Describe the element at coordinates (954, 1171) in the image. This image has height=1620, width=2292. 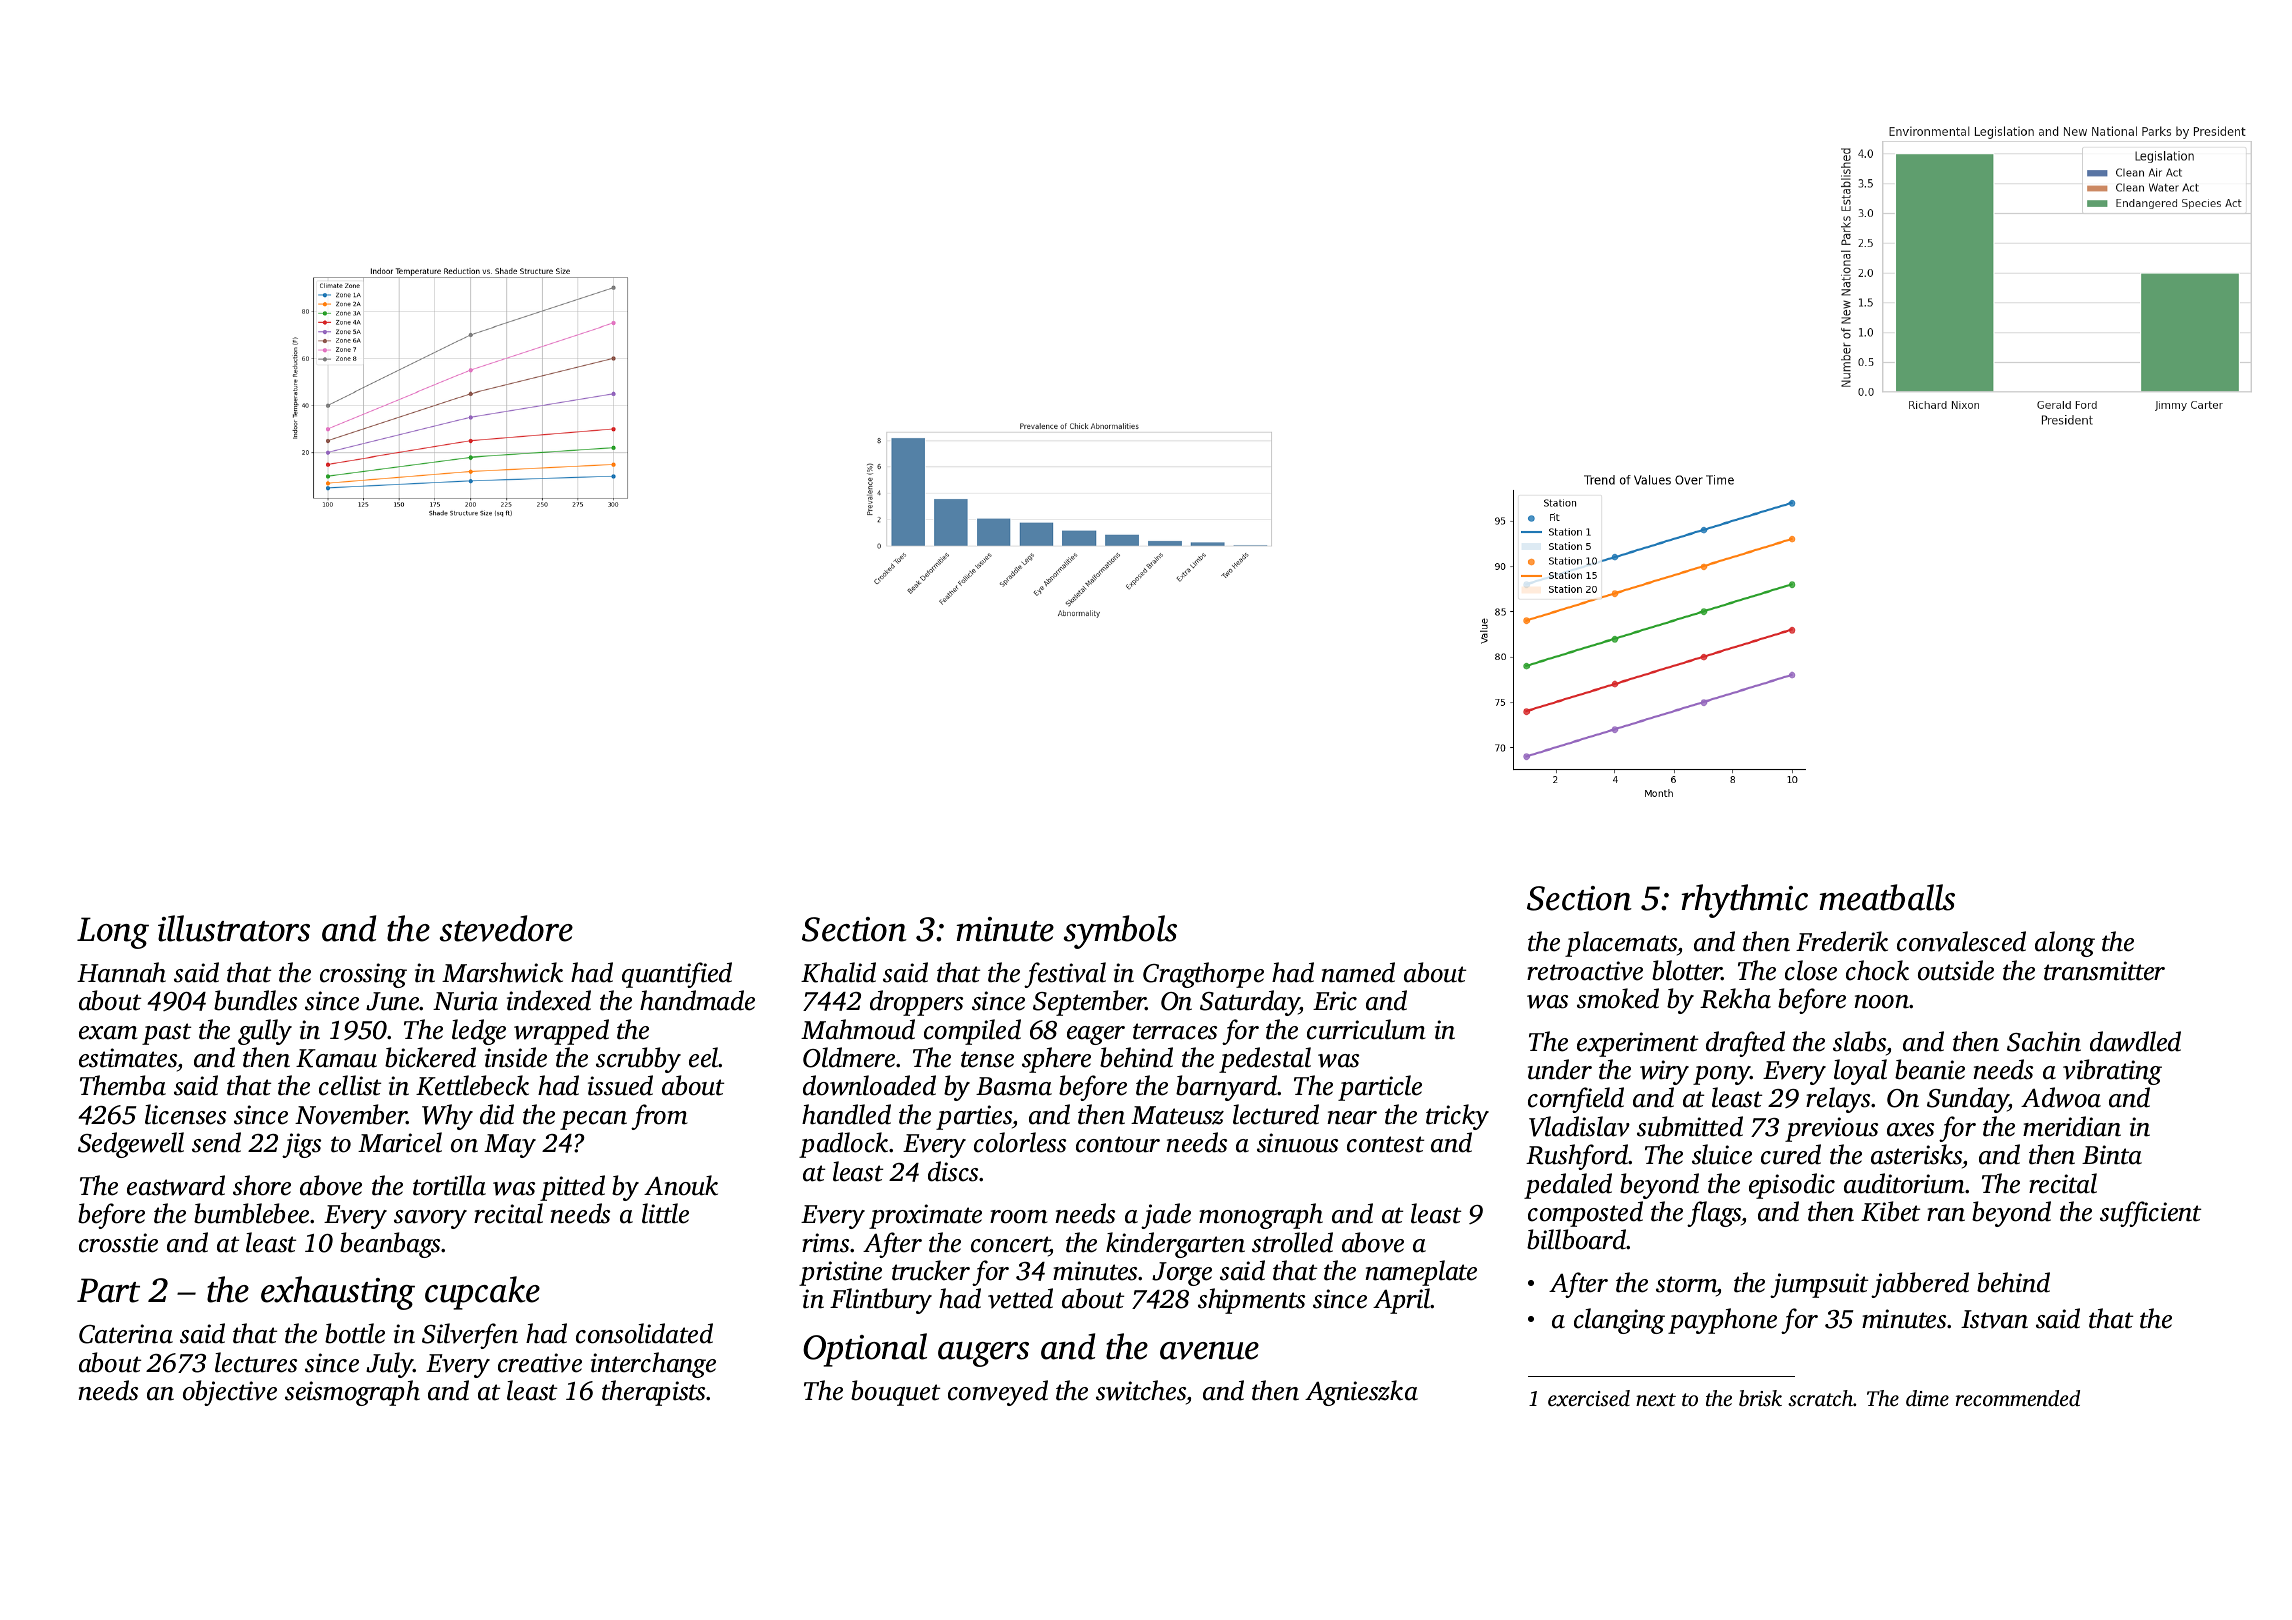
I see `discs` at that location.
